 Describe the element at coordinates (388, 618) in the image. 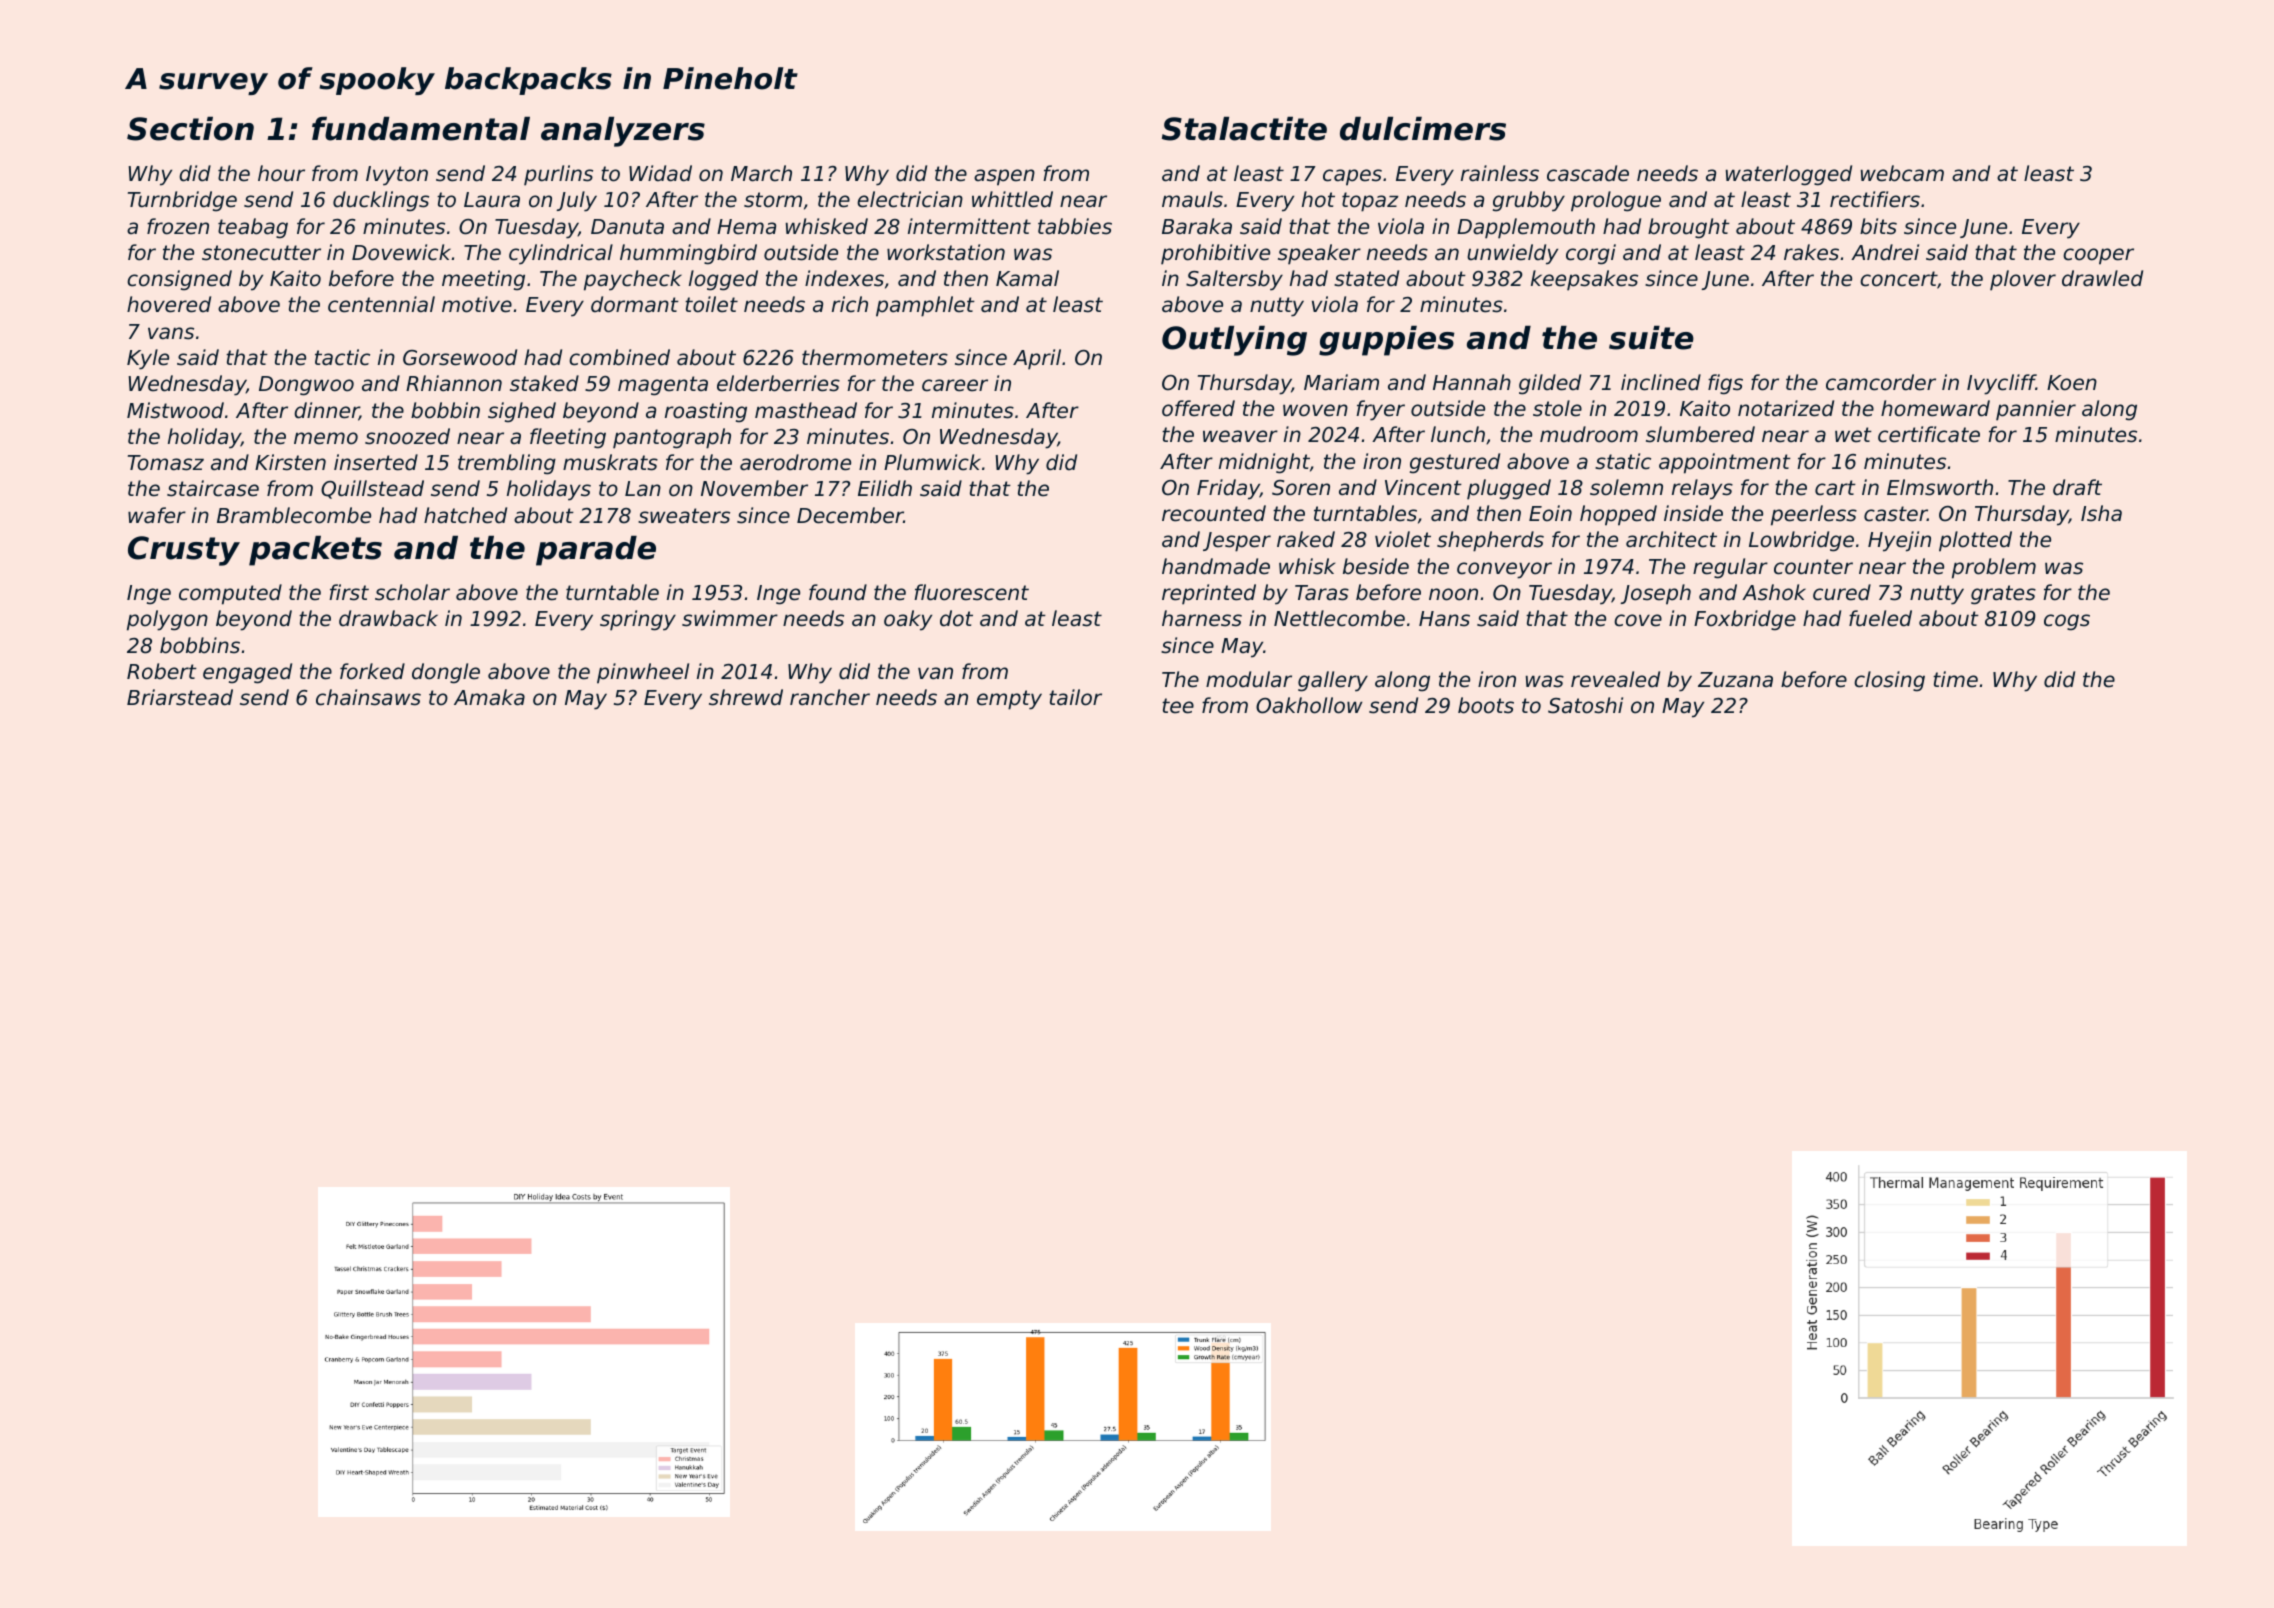

I see `drawback` at that location.
